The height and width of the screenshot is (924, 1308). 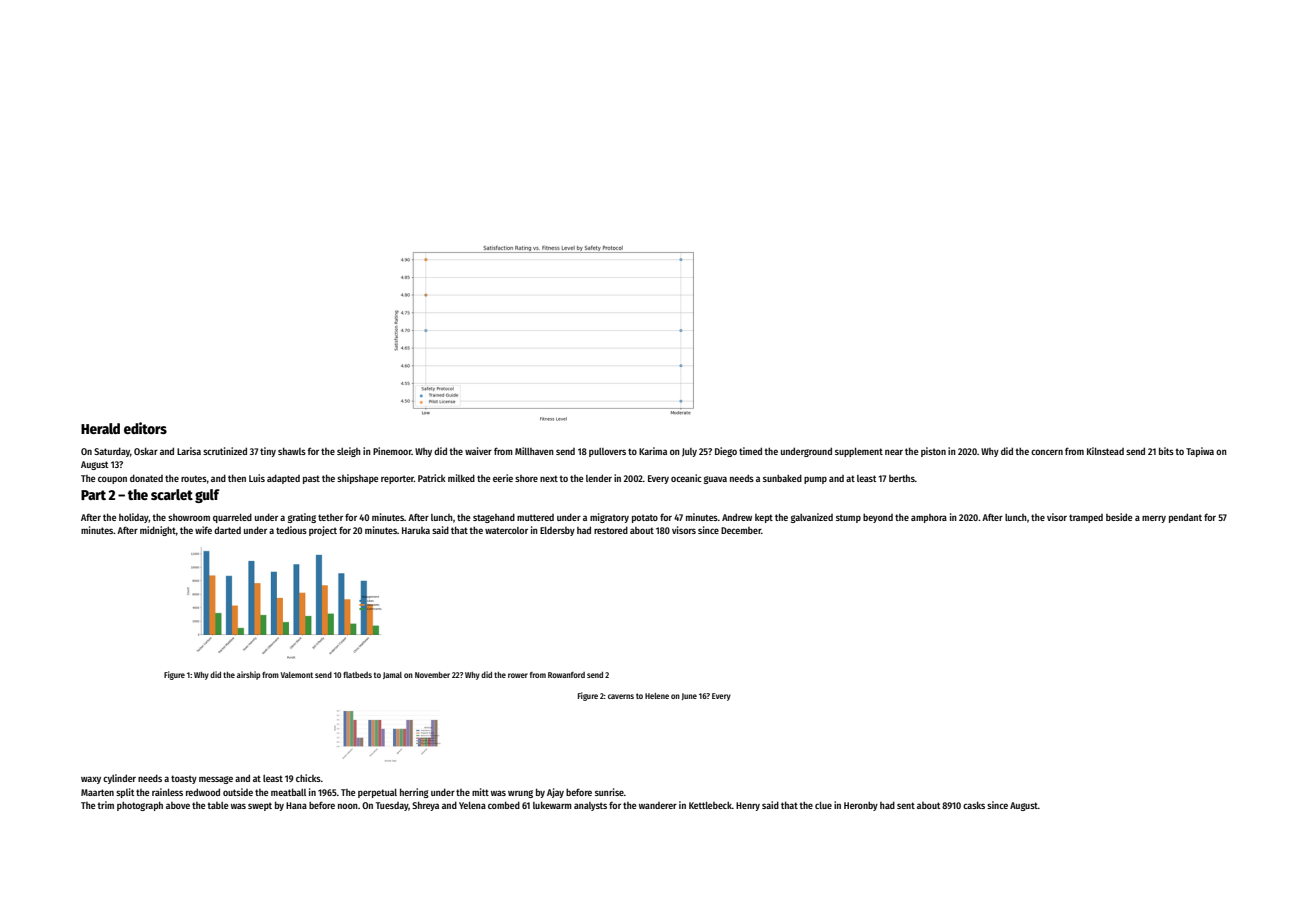 I want to click on coupon, so click(x=112, y=480).
